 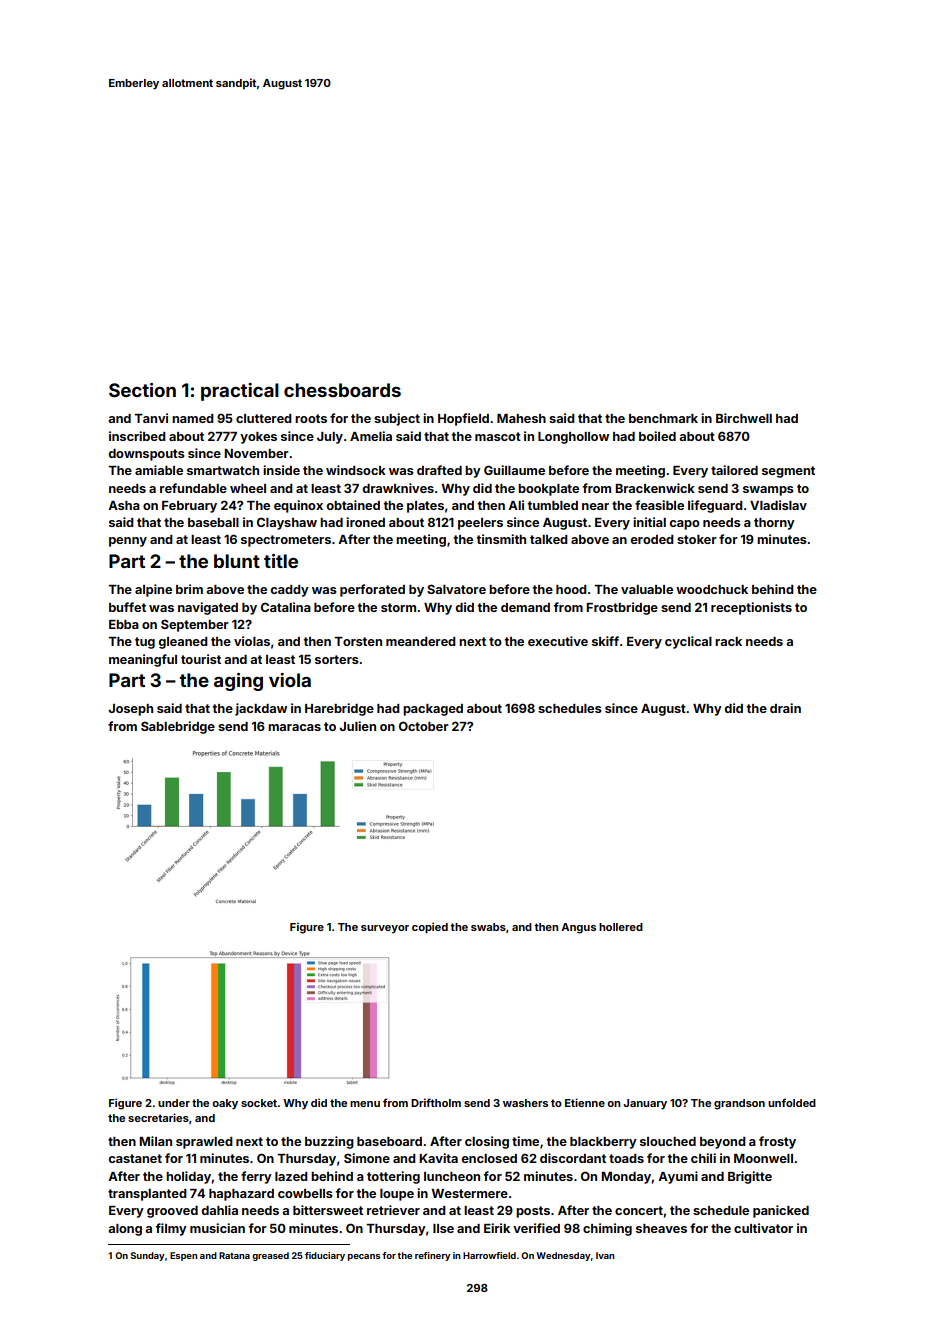 What do you see at coordinates (578, 928) in the screenshot?
I see `Angus` at bounding box center [578, 928].
